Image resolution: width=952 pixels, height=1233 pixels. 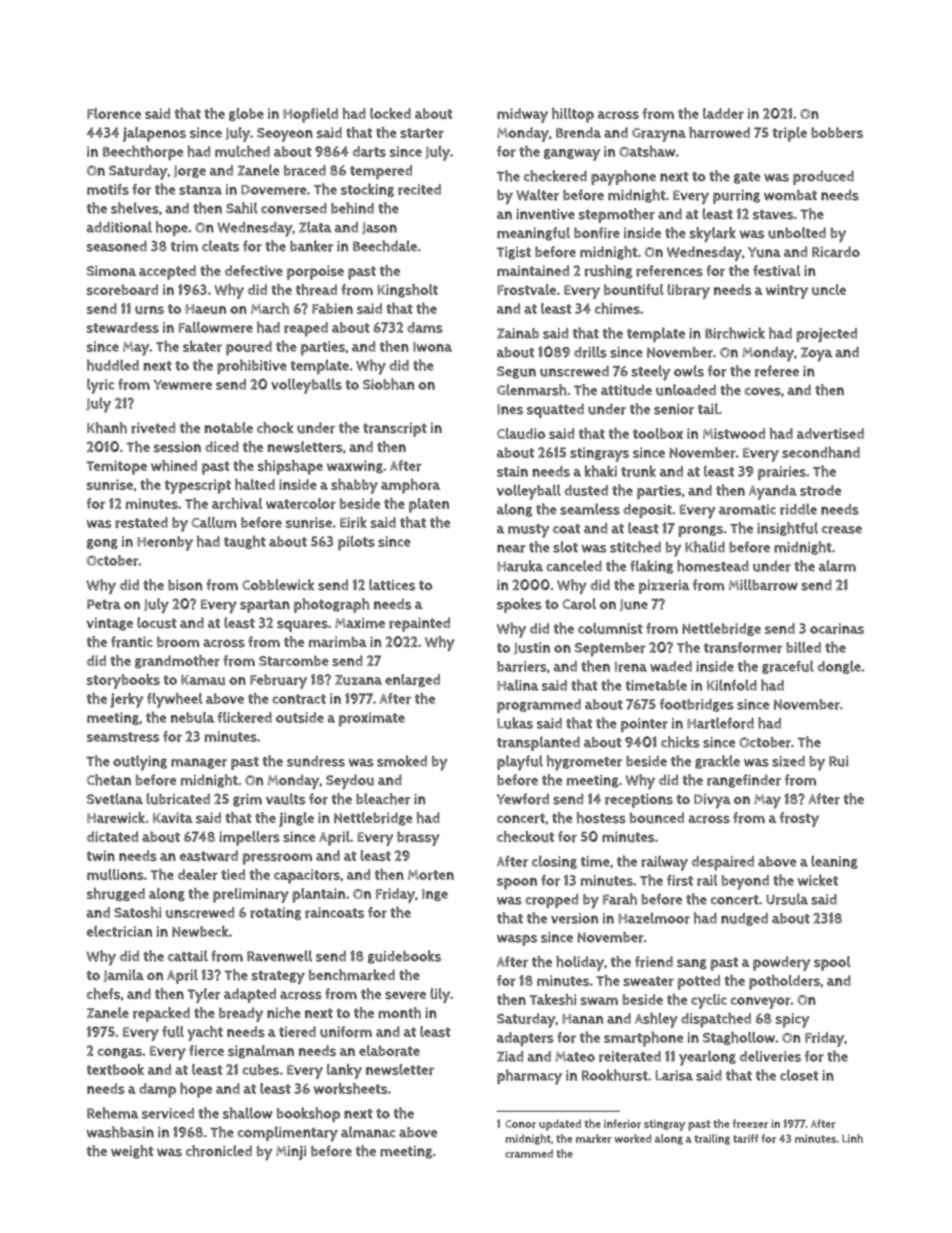 I want to click on slot, so click(x=565, y=547).
